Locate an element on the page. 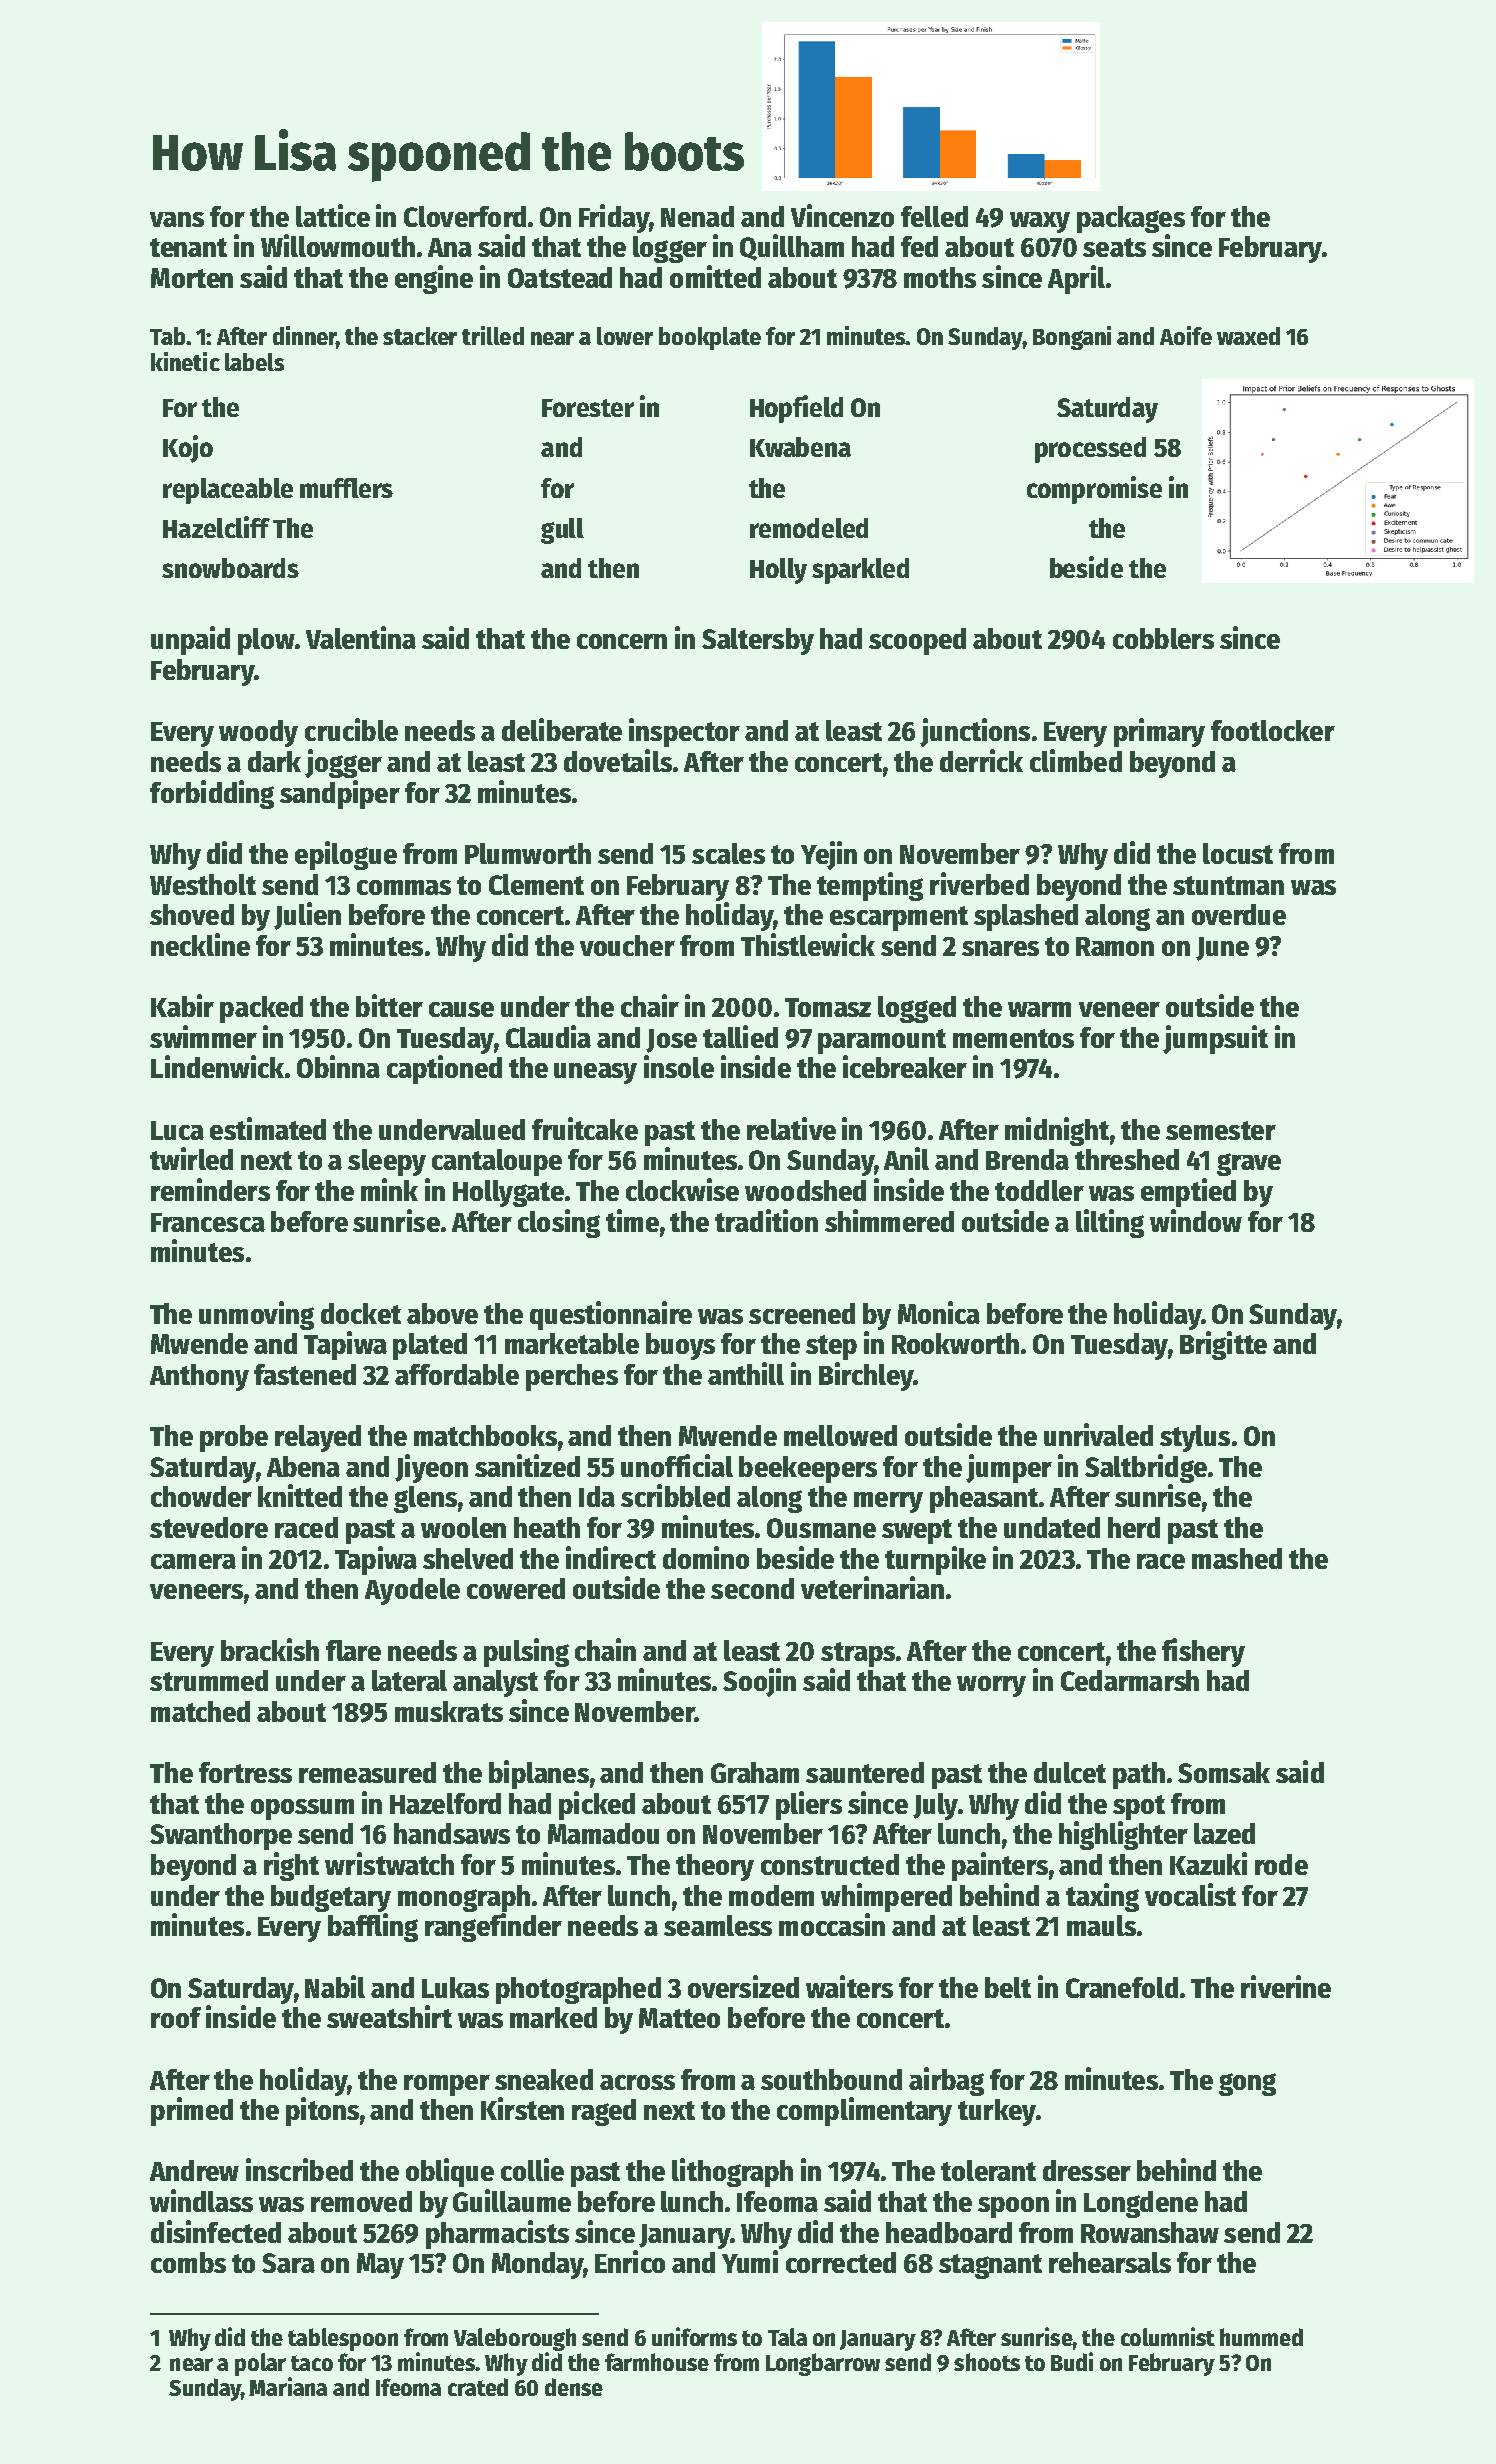 Image resolution: width=1496 pixels, height=2464 pixels. Cloverford is located at coordinates (465, 216).
